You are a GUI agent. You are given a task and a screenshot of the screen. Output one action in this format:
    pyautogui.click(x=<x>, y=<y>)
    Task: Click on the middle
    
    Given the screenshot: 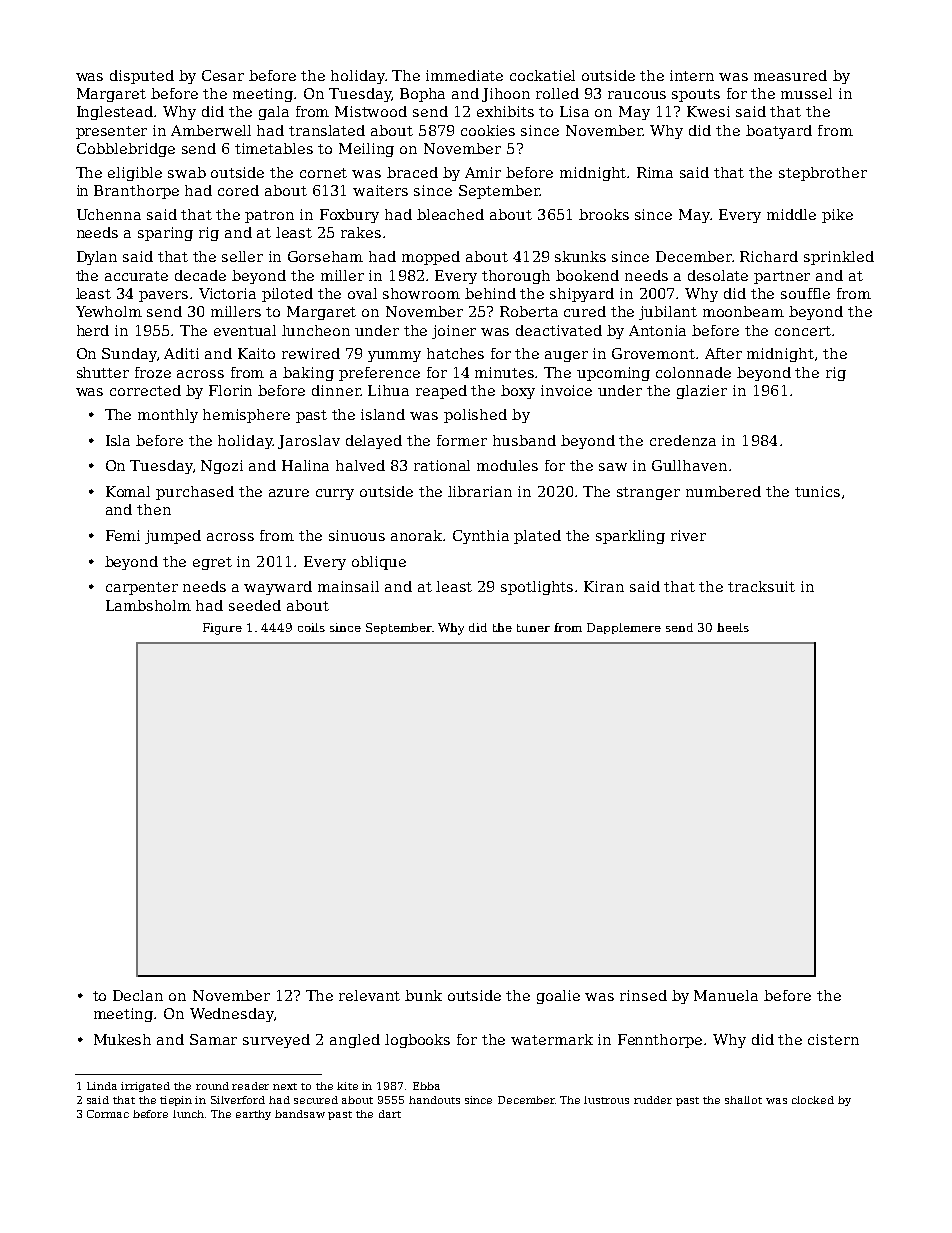 What is the action you would take?
    pyautogui.click(x=791, y=214)
